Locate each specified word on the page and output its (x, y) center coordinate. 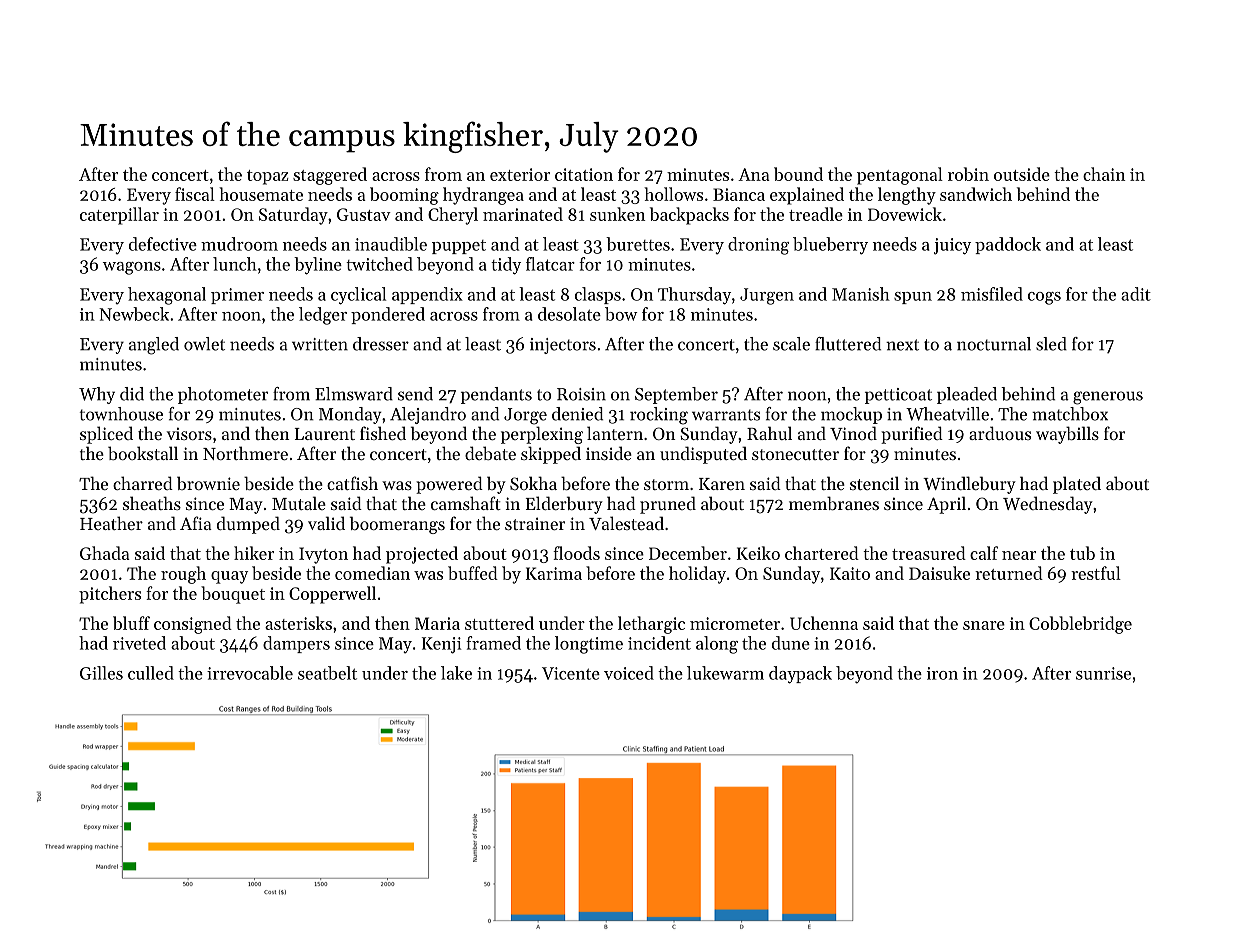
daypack (800, 675)
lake (456, 673)
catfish (352, 483)
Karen (722, 484)
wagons (132, 268)
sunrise (1103, 673)
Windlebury (969, 485)
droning (758, 246)
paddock (1008, 245)
